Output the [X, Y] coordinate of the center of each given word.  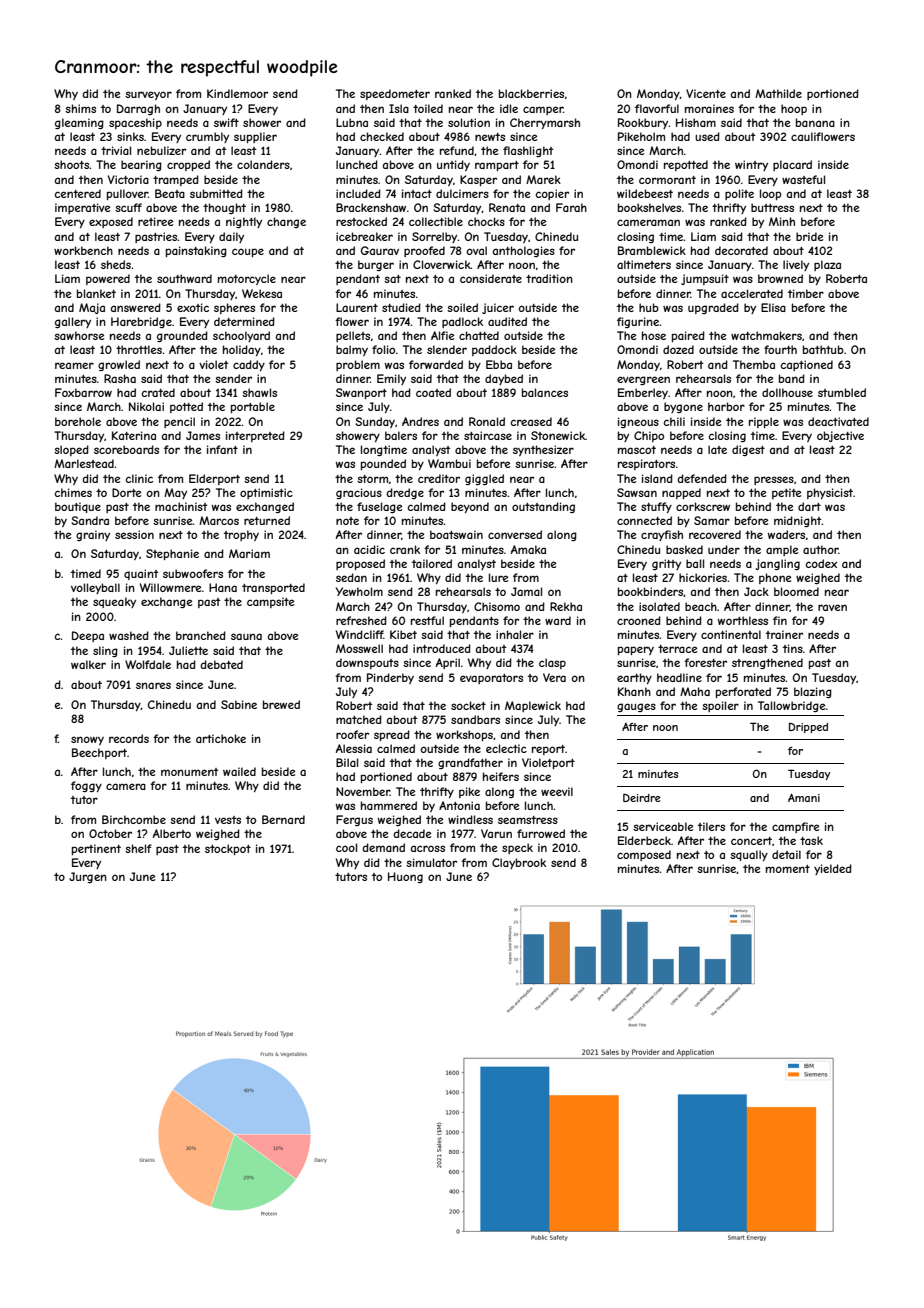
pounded [383, 464]
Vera [554, 677]
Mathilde [778, 93]
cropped [188, 165]
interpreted [255, 436]
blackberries [531, 93]
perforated [743, 692]
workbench [83, 250]
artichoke [221, 738]
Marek [543, 179]
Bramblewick [652, 250]
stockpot [228, 849]
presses [774, 480]
